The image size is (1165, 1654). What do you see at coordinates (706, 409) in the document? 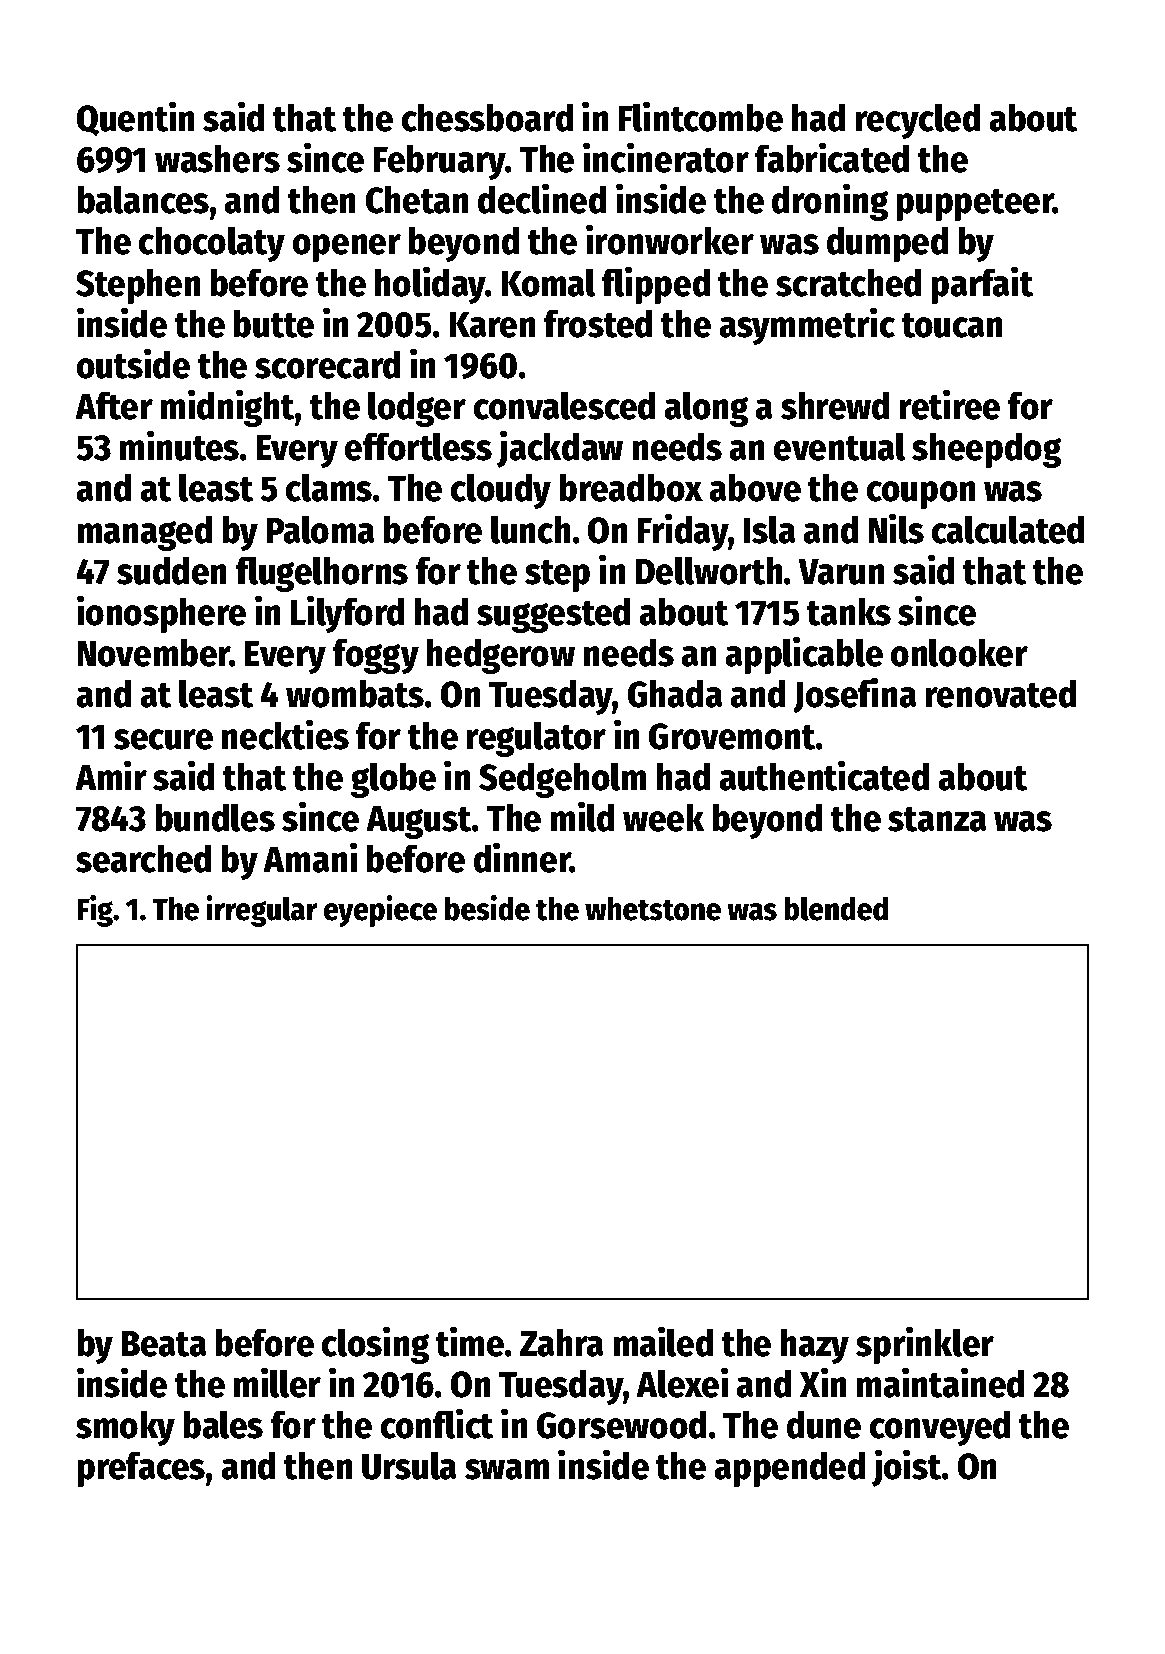
I see `along` at bounding box center [706, 409].
